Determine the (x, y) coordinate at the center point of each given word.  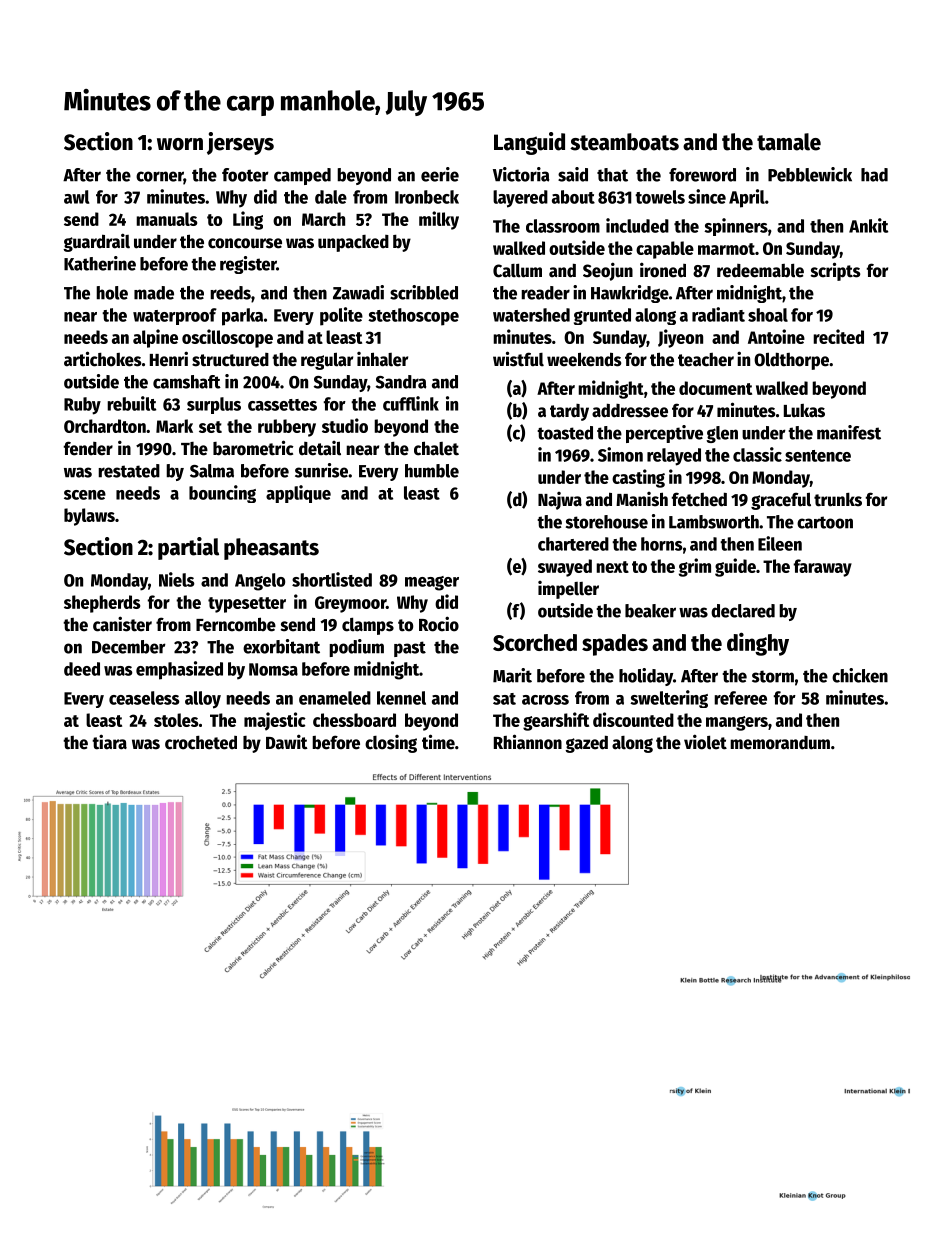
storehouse (607, 522)
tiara (109, 742)
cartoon (825, 522)
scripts (835, 271)
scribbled (424, 292)
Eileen (780, 543)
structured (230, 360)
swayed (565, 568)
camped (302, 176)
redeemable (760, 270)
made (154, 293)
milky (439, 220)
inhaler (382, 359)
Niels (177, 579)
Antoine (776, 336)
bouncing (222, 494)
